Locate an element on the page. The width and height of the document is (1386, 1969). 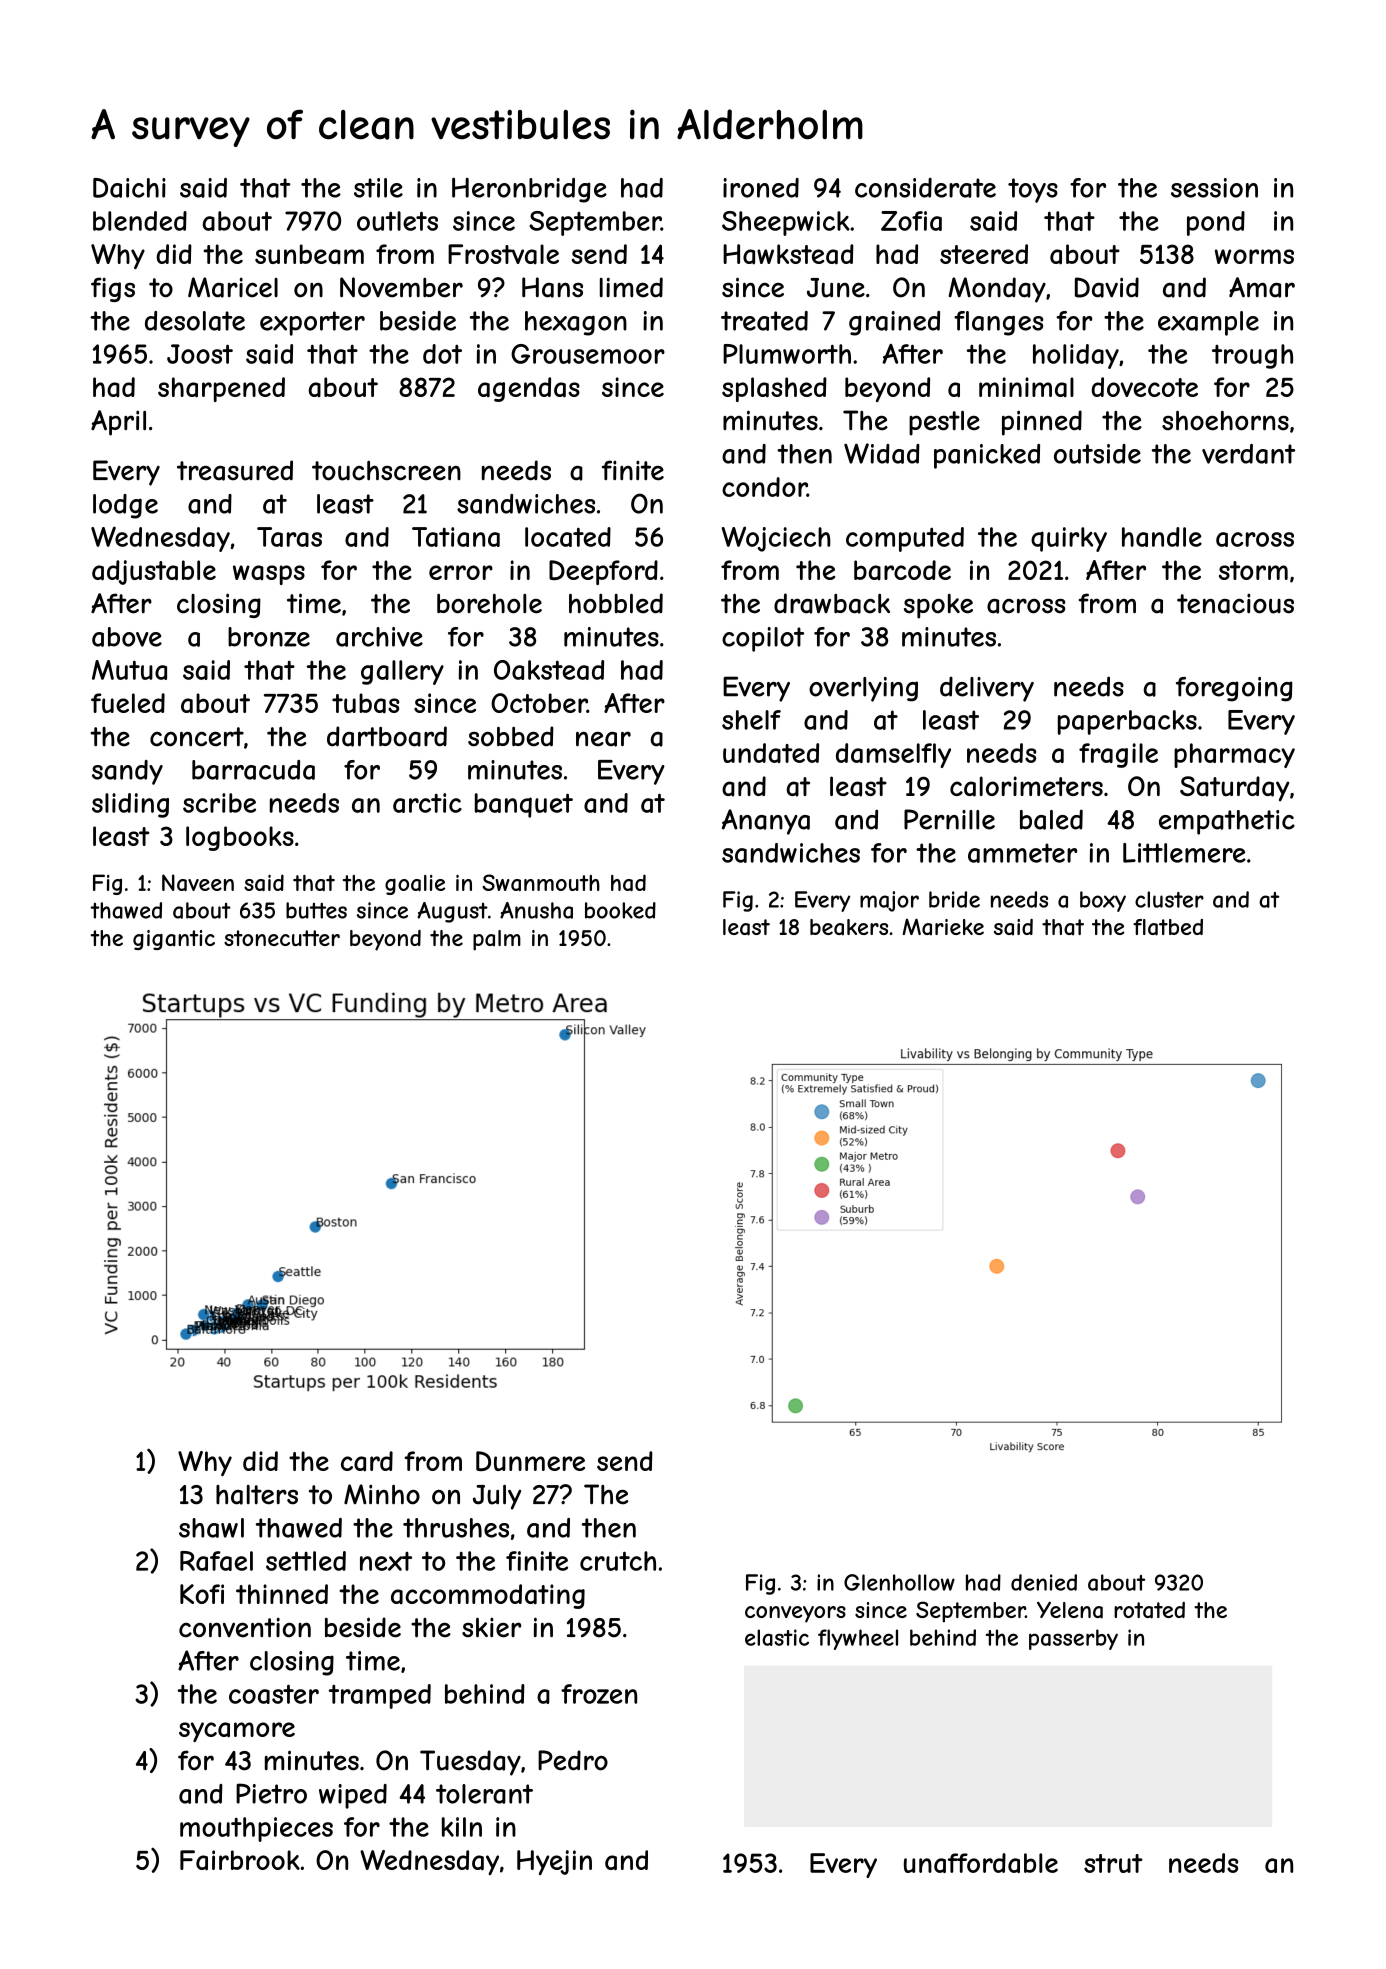
Fairbrook is located at coordinates (240, 1860).
